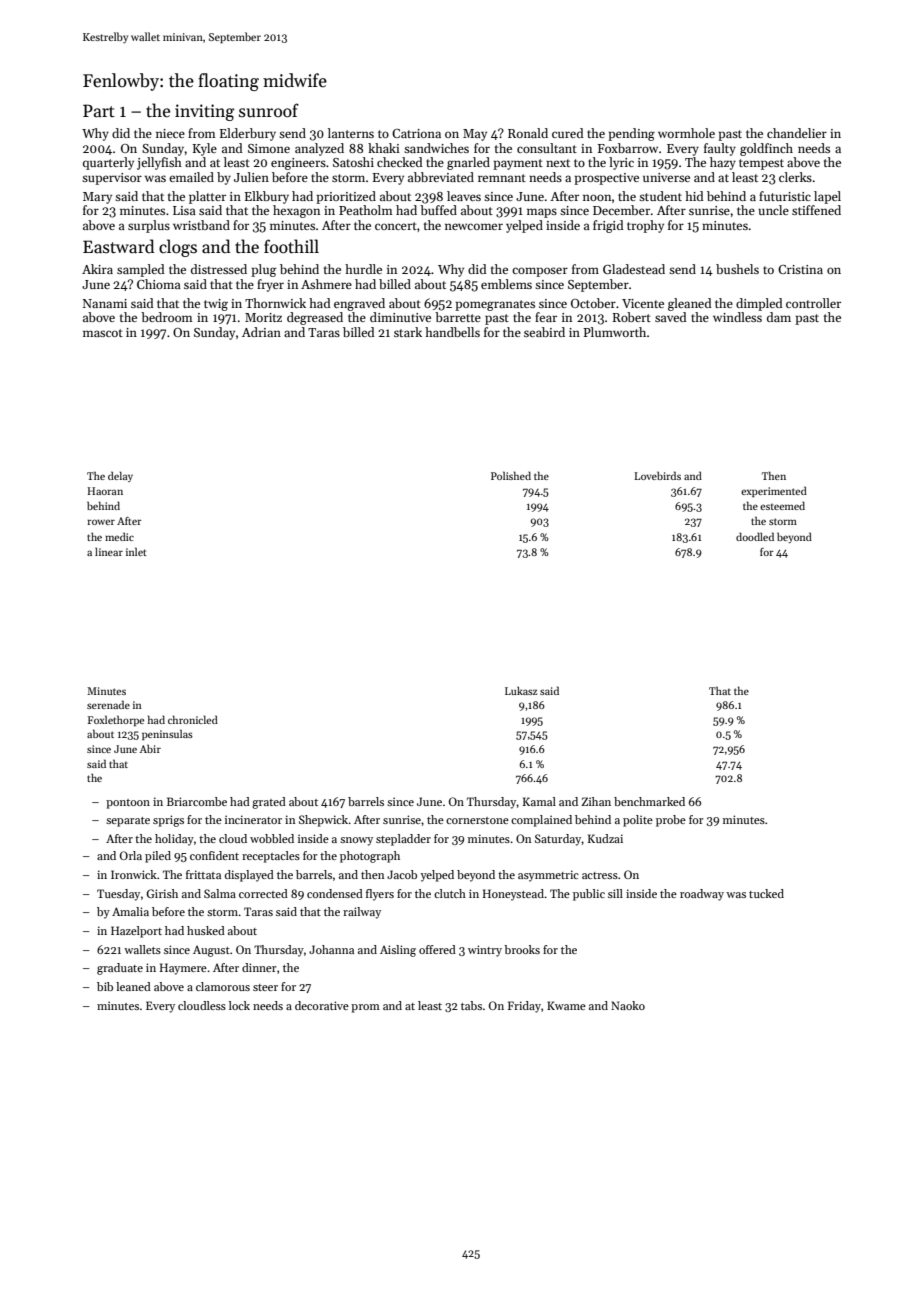  I want to click on newcomer, so click(474, 226).
